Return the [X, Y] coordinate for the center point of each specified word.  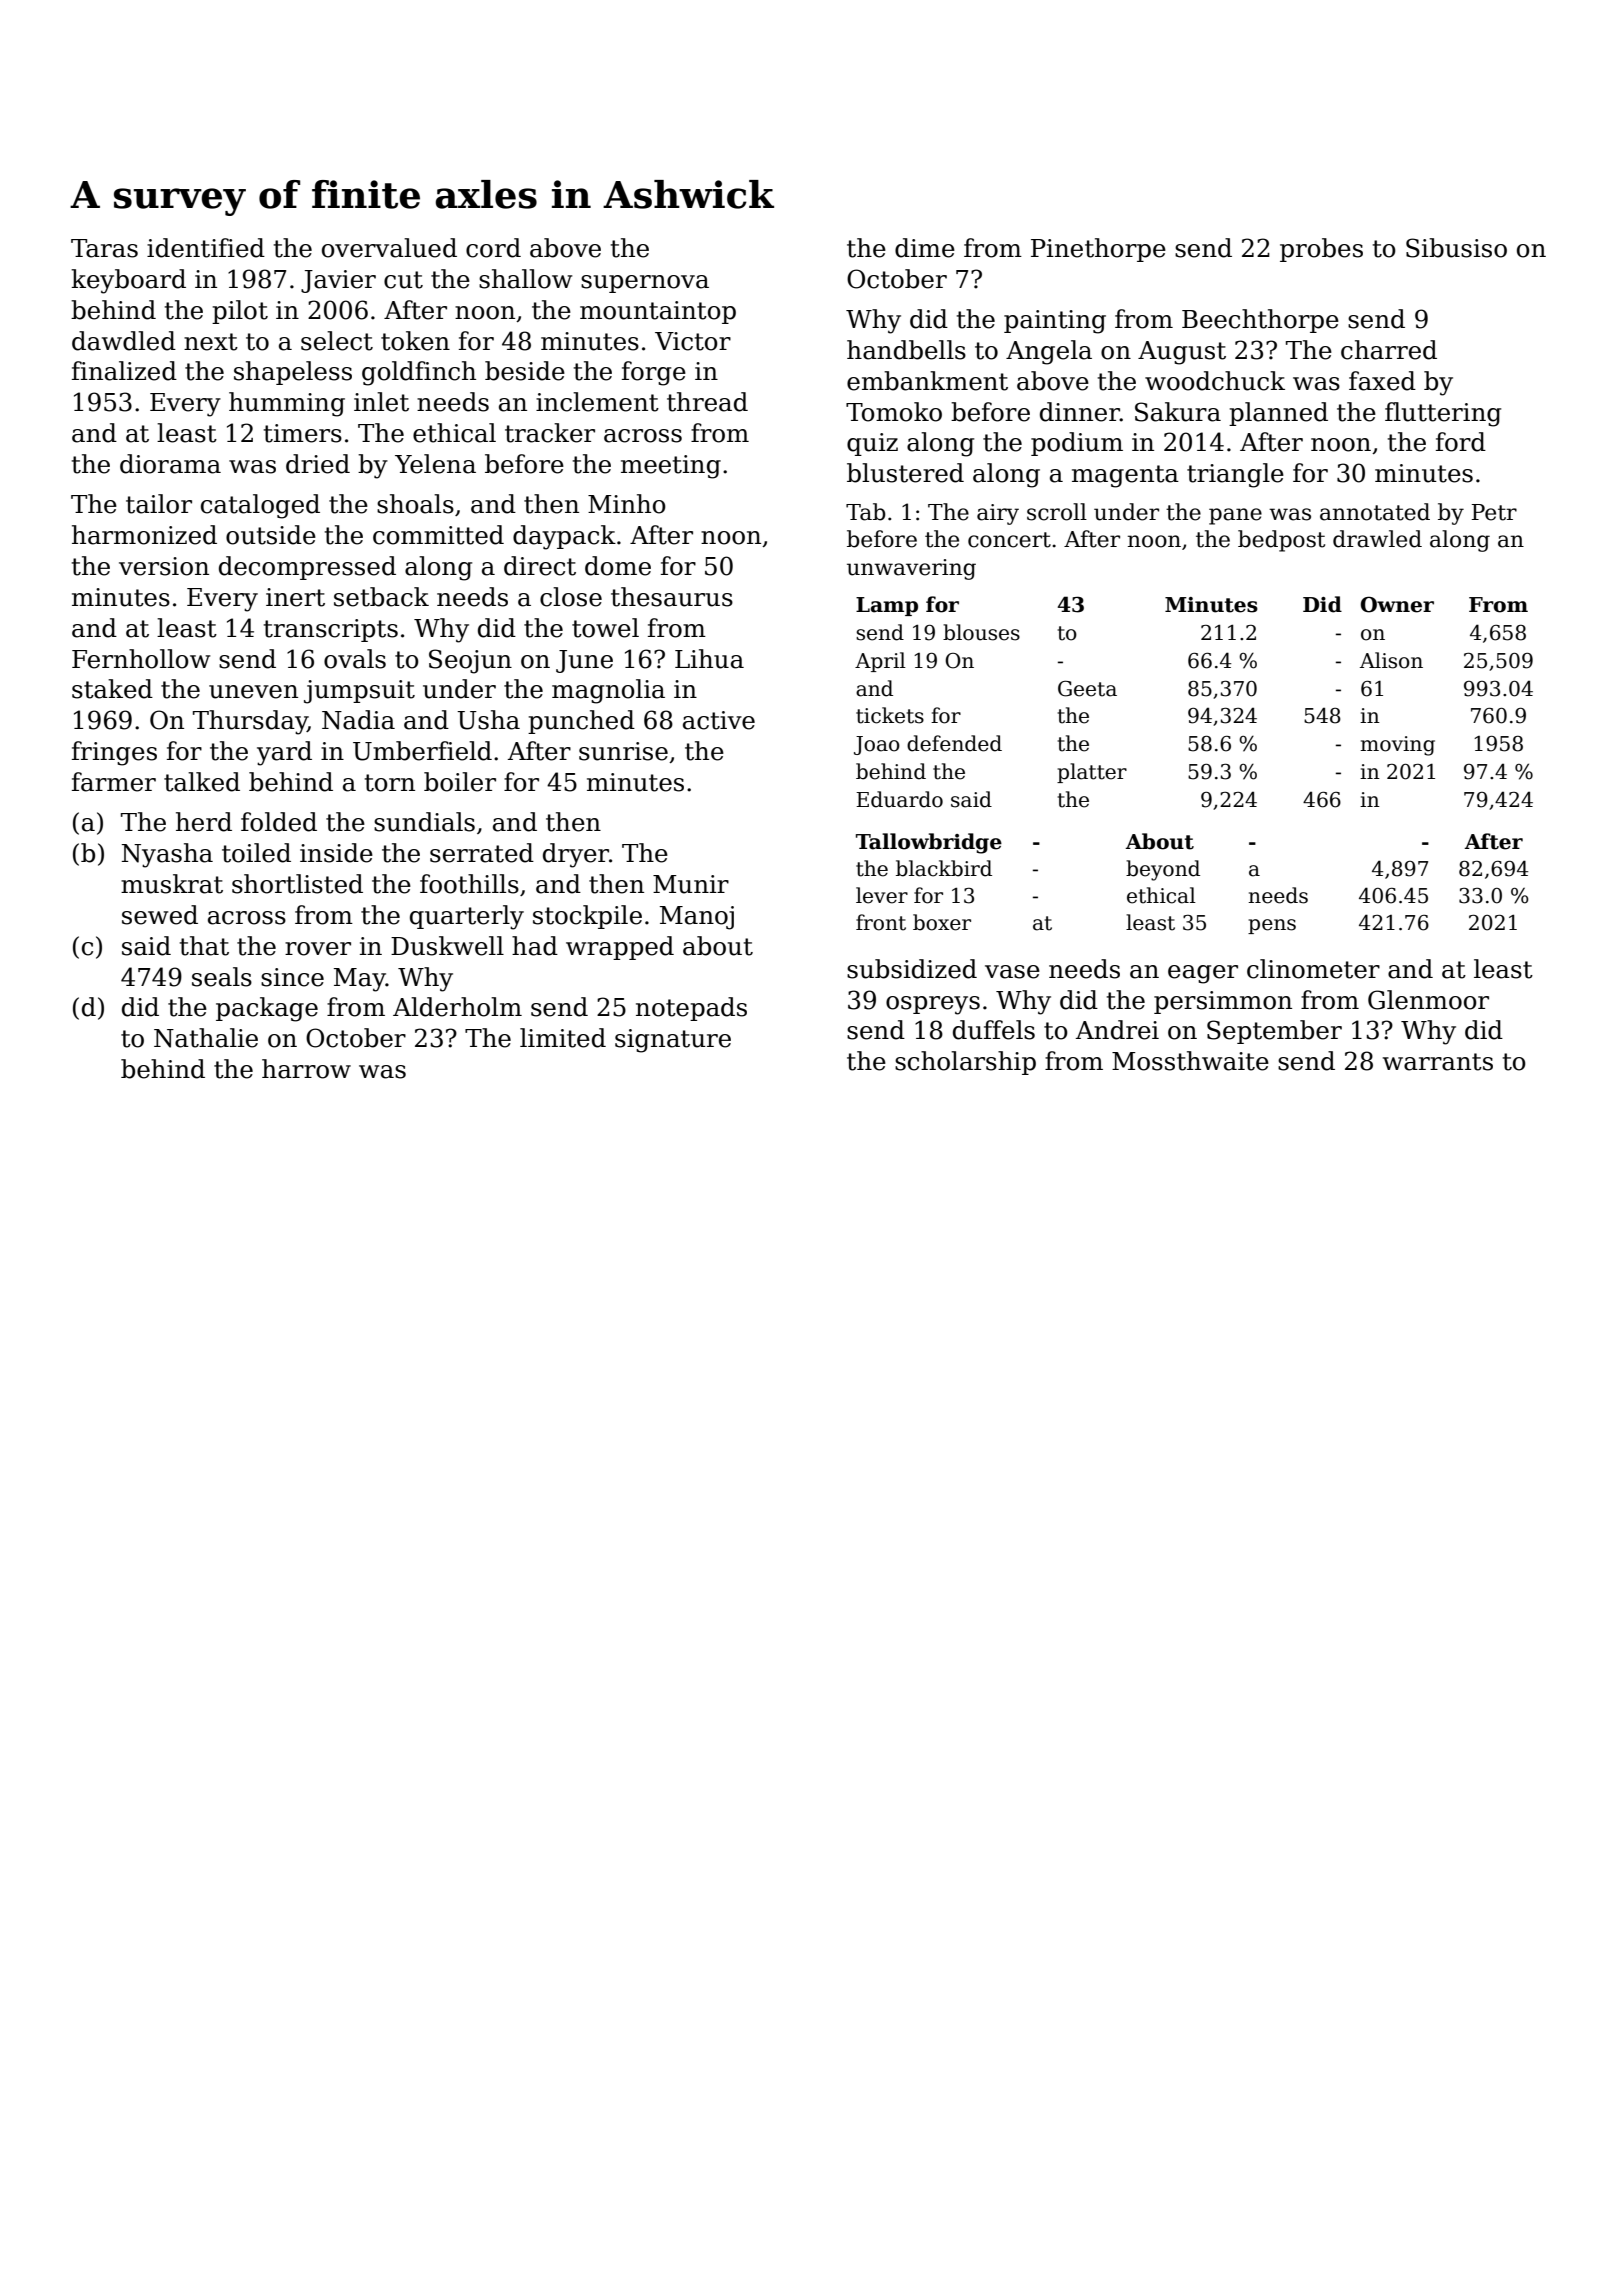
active [719, 720]
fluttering [1443, 414]
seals [222, 977]
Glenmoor [1428, 1000]
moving [1397, 746]
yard [284, 753]
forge [654, 373]
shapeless [293, 373]
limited [563, 1038]
